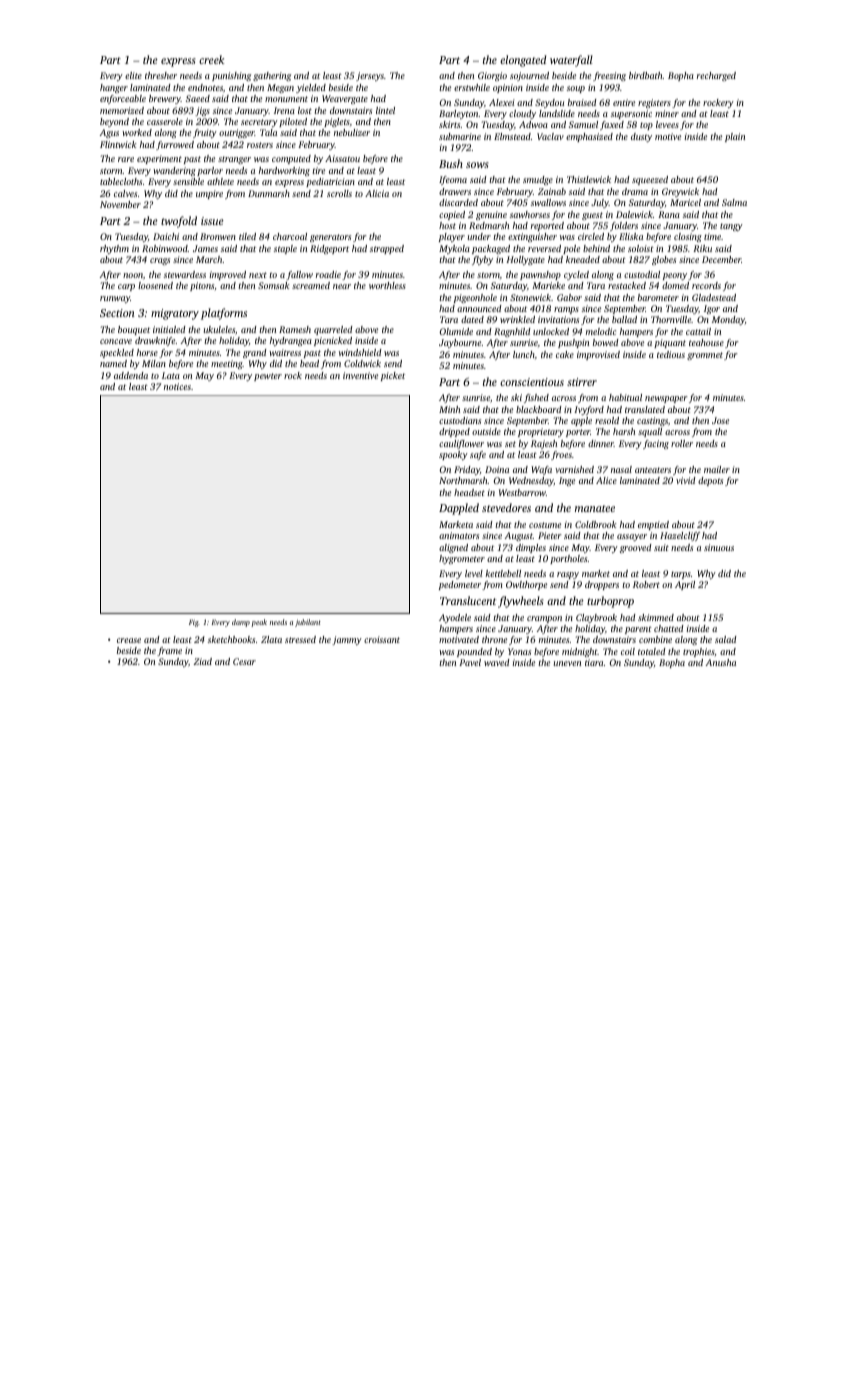  What do you see at coordinates (122, 110) in the document?
I see `memorized` at bounding box center [122, 110].
